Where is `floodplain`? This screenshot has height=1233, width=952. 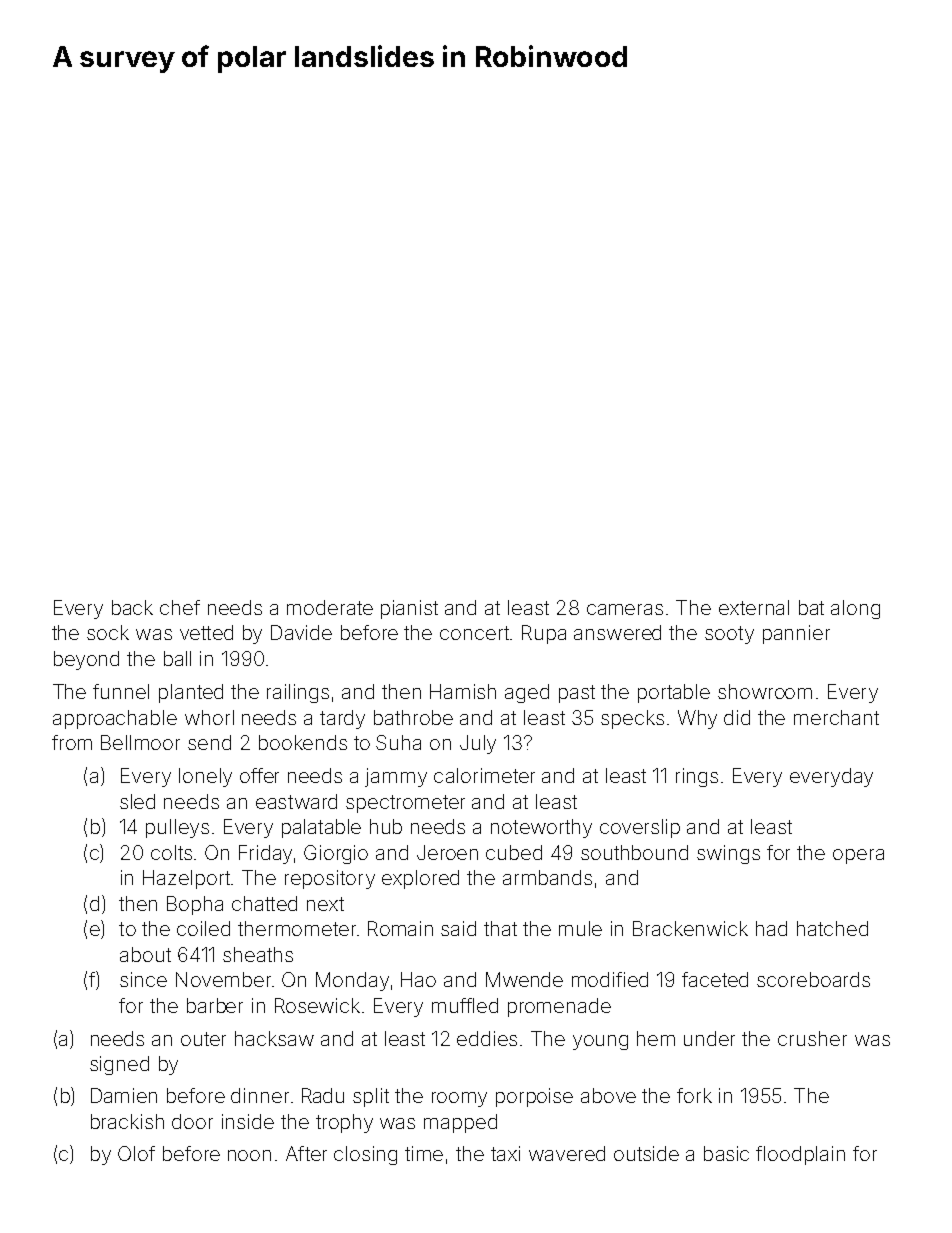
floodplain is located at coordinates (800, 1155).
